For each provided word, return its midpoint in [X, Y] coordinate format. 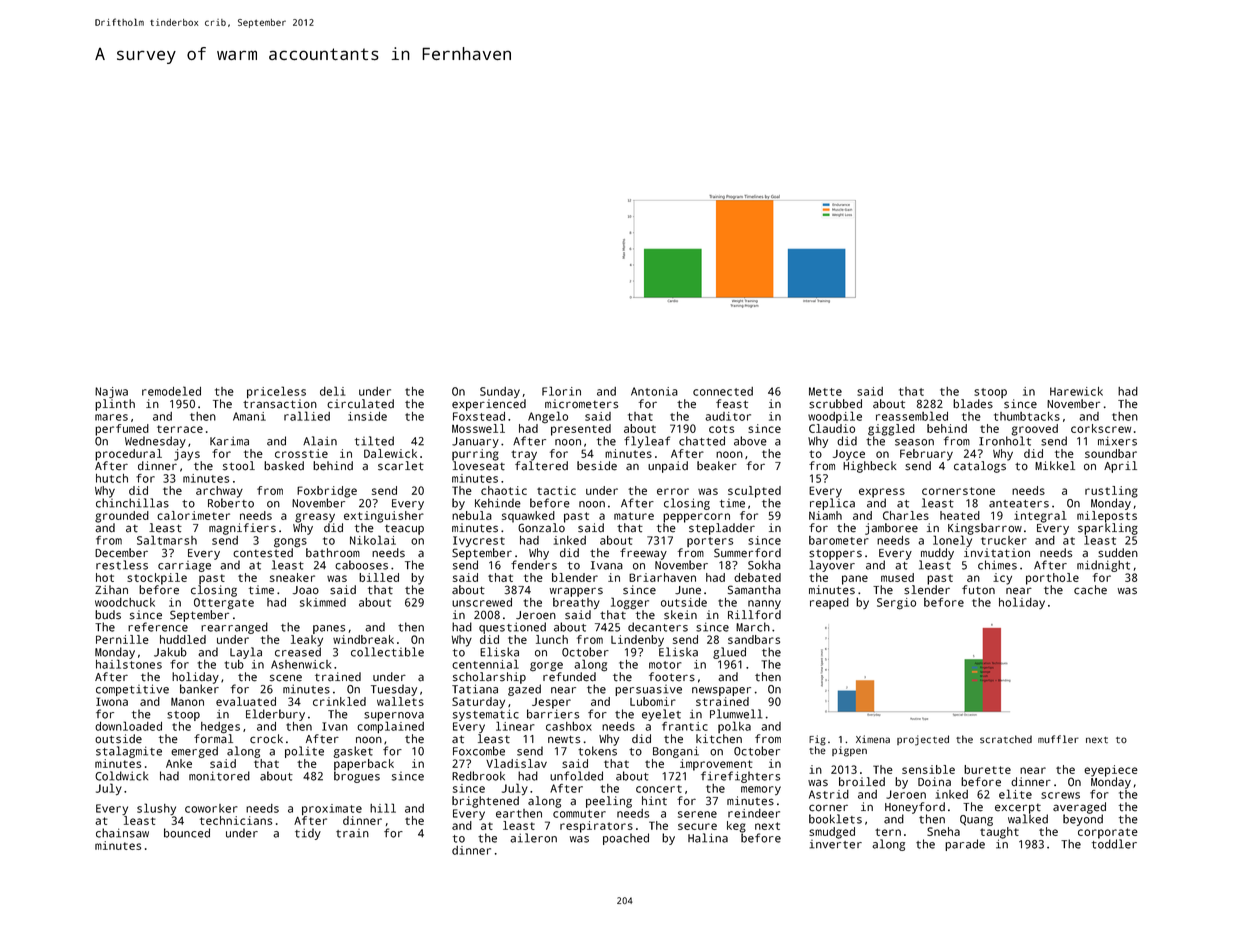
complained [390, 727]
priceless [276, 392]
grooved [1034, 430]
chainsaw [122, 833]
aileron [533, 838]
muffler [1058, 739]
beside [597, 466]
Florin [561, 391]
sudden [1118, 553]
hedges [220, 728]
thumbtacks [1027, 416]
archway [219, 492]
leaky [307, 641]
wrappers [576, 592]
